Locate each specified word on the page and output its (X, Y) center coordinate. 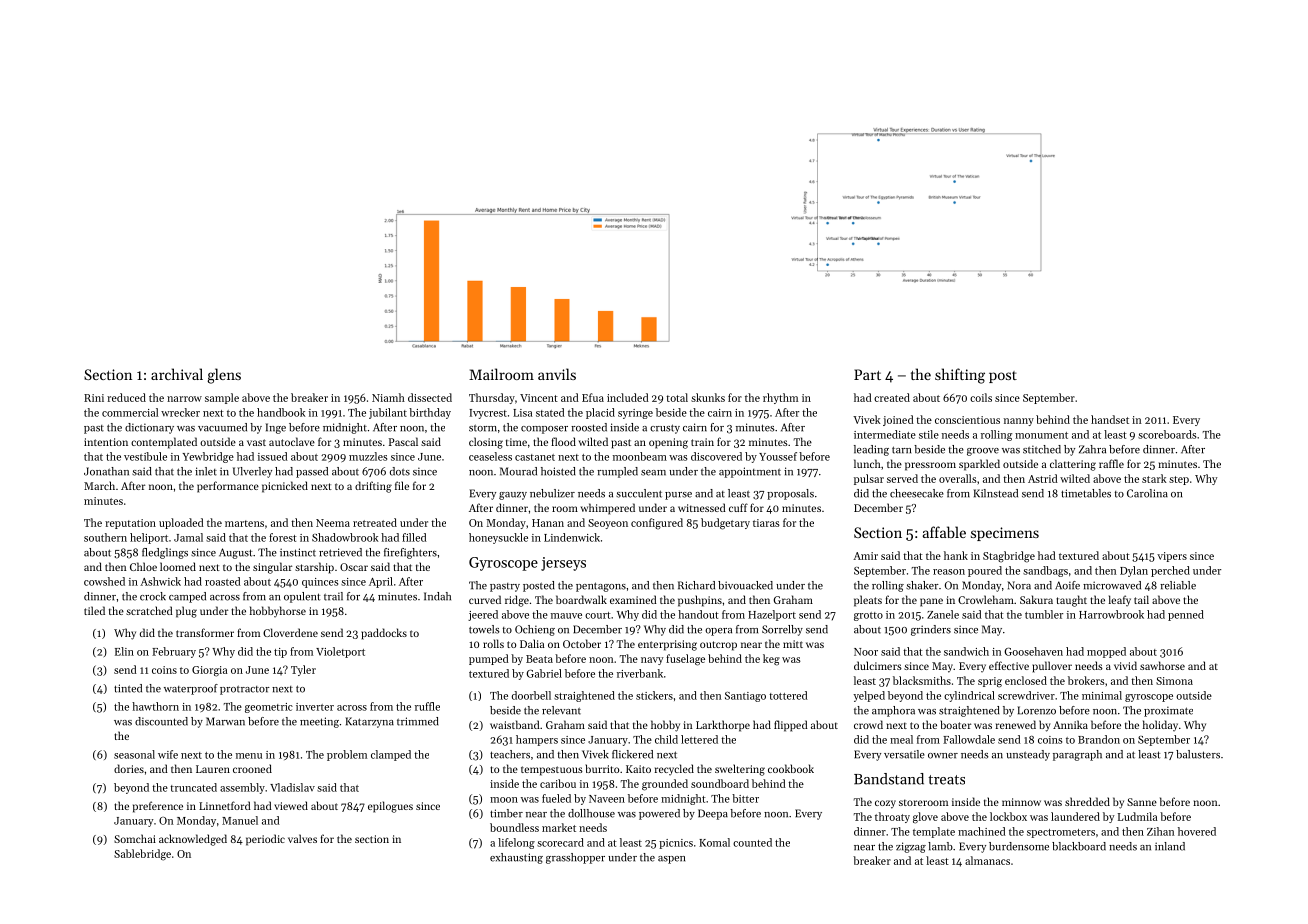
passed (312, 472)
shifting (960, 376)
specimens (1005, 534)
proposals (790, 494)
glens (224, 376)
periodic (265, 840)
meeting (319, 722)
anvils (557, 374)
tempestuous (552, 771)
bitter (745, 798)
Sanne (1142, 802)
